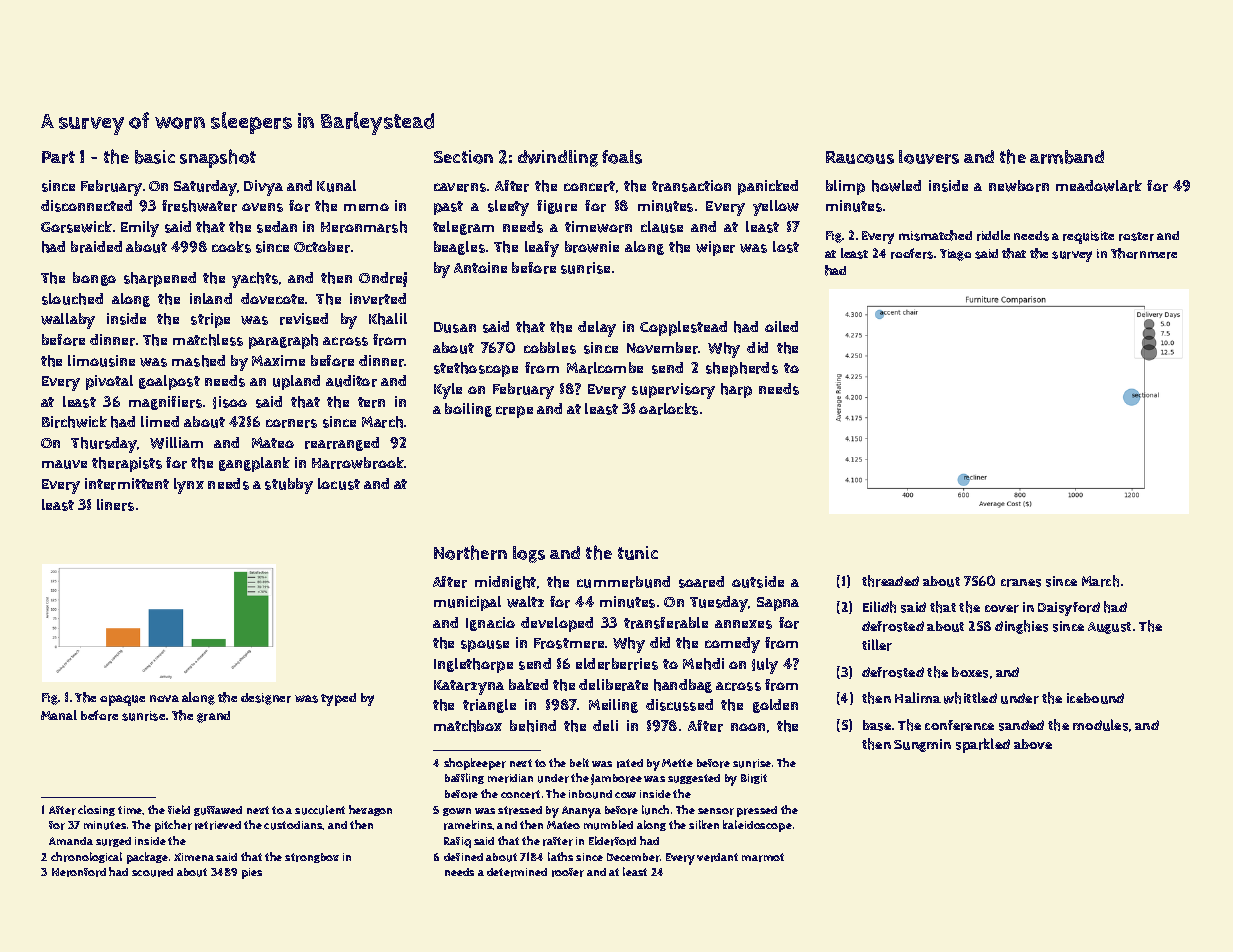  I want to click on Thornmere, so click(1144, 253).
